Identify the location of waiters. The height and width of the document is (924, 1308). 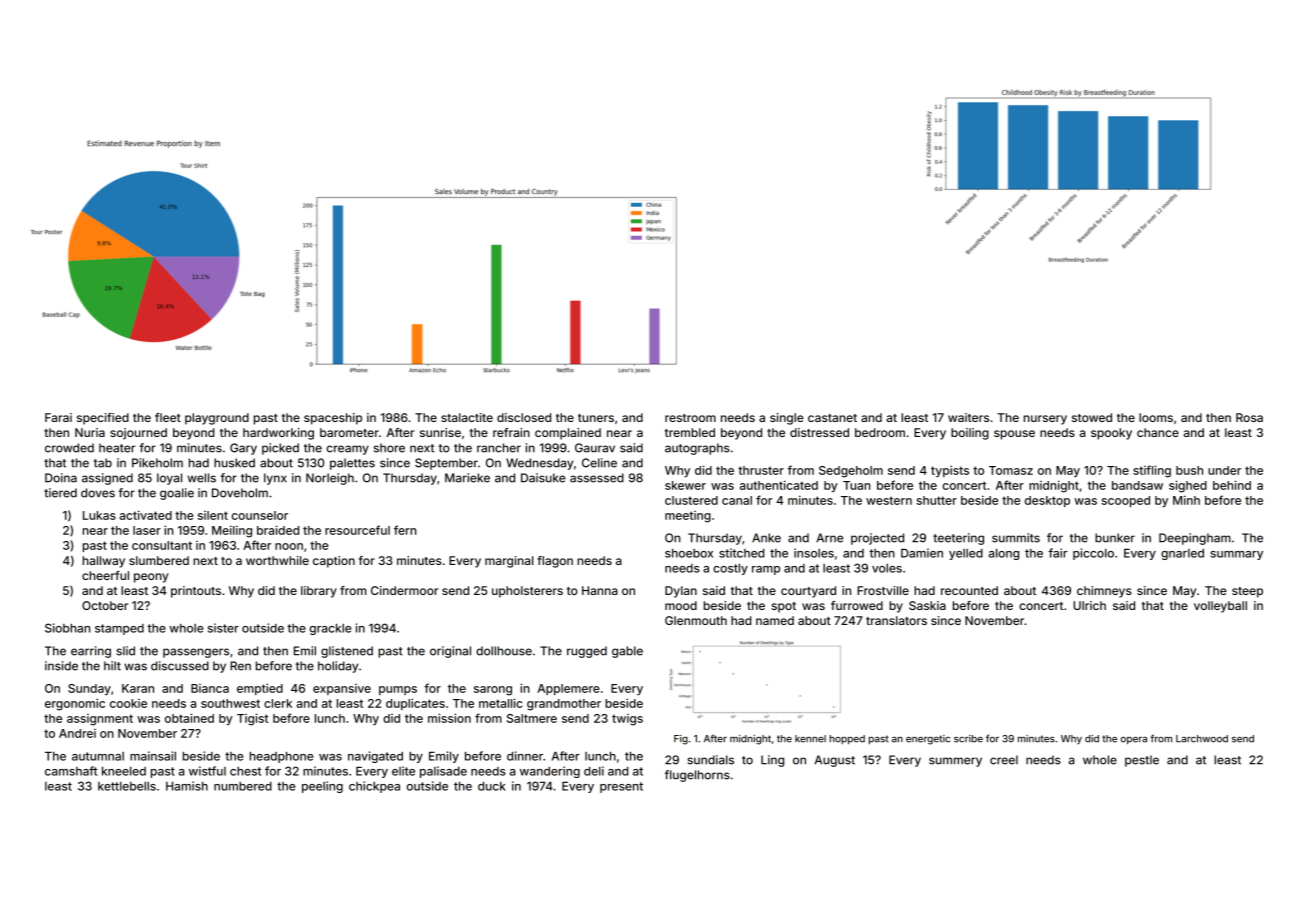
(968, 417).
